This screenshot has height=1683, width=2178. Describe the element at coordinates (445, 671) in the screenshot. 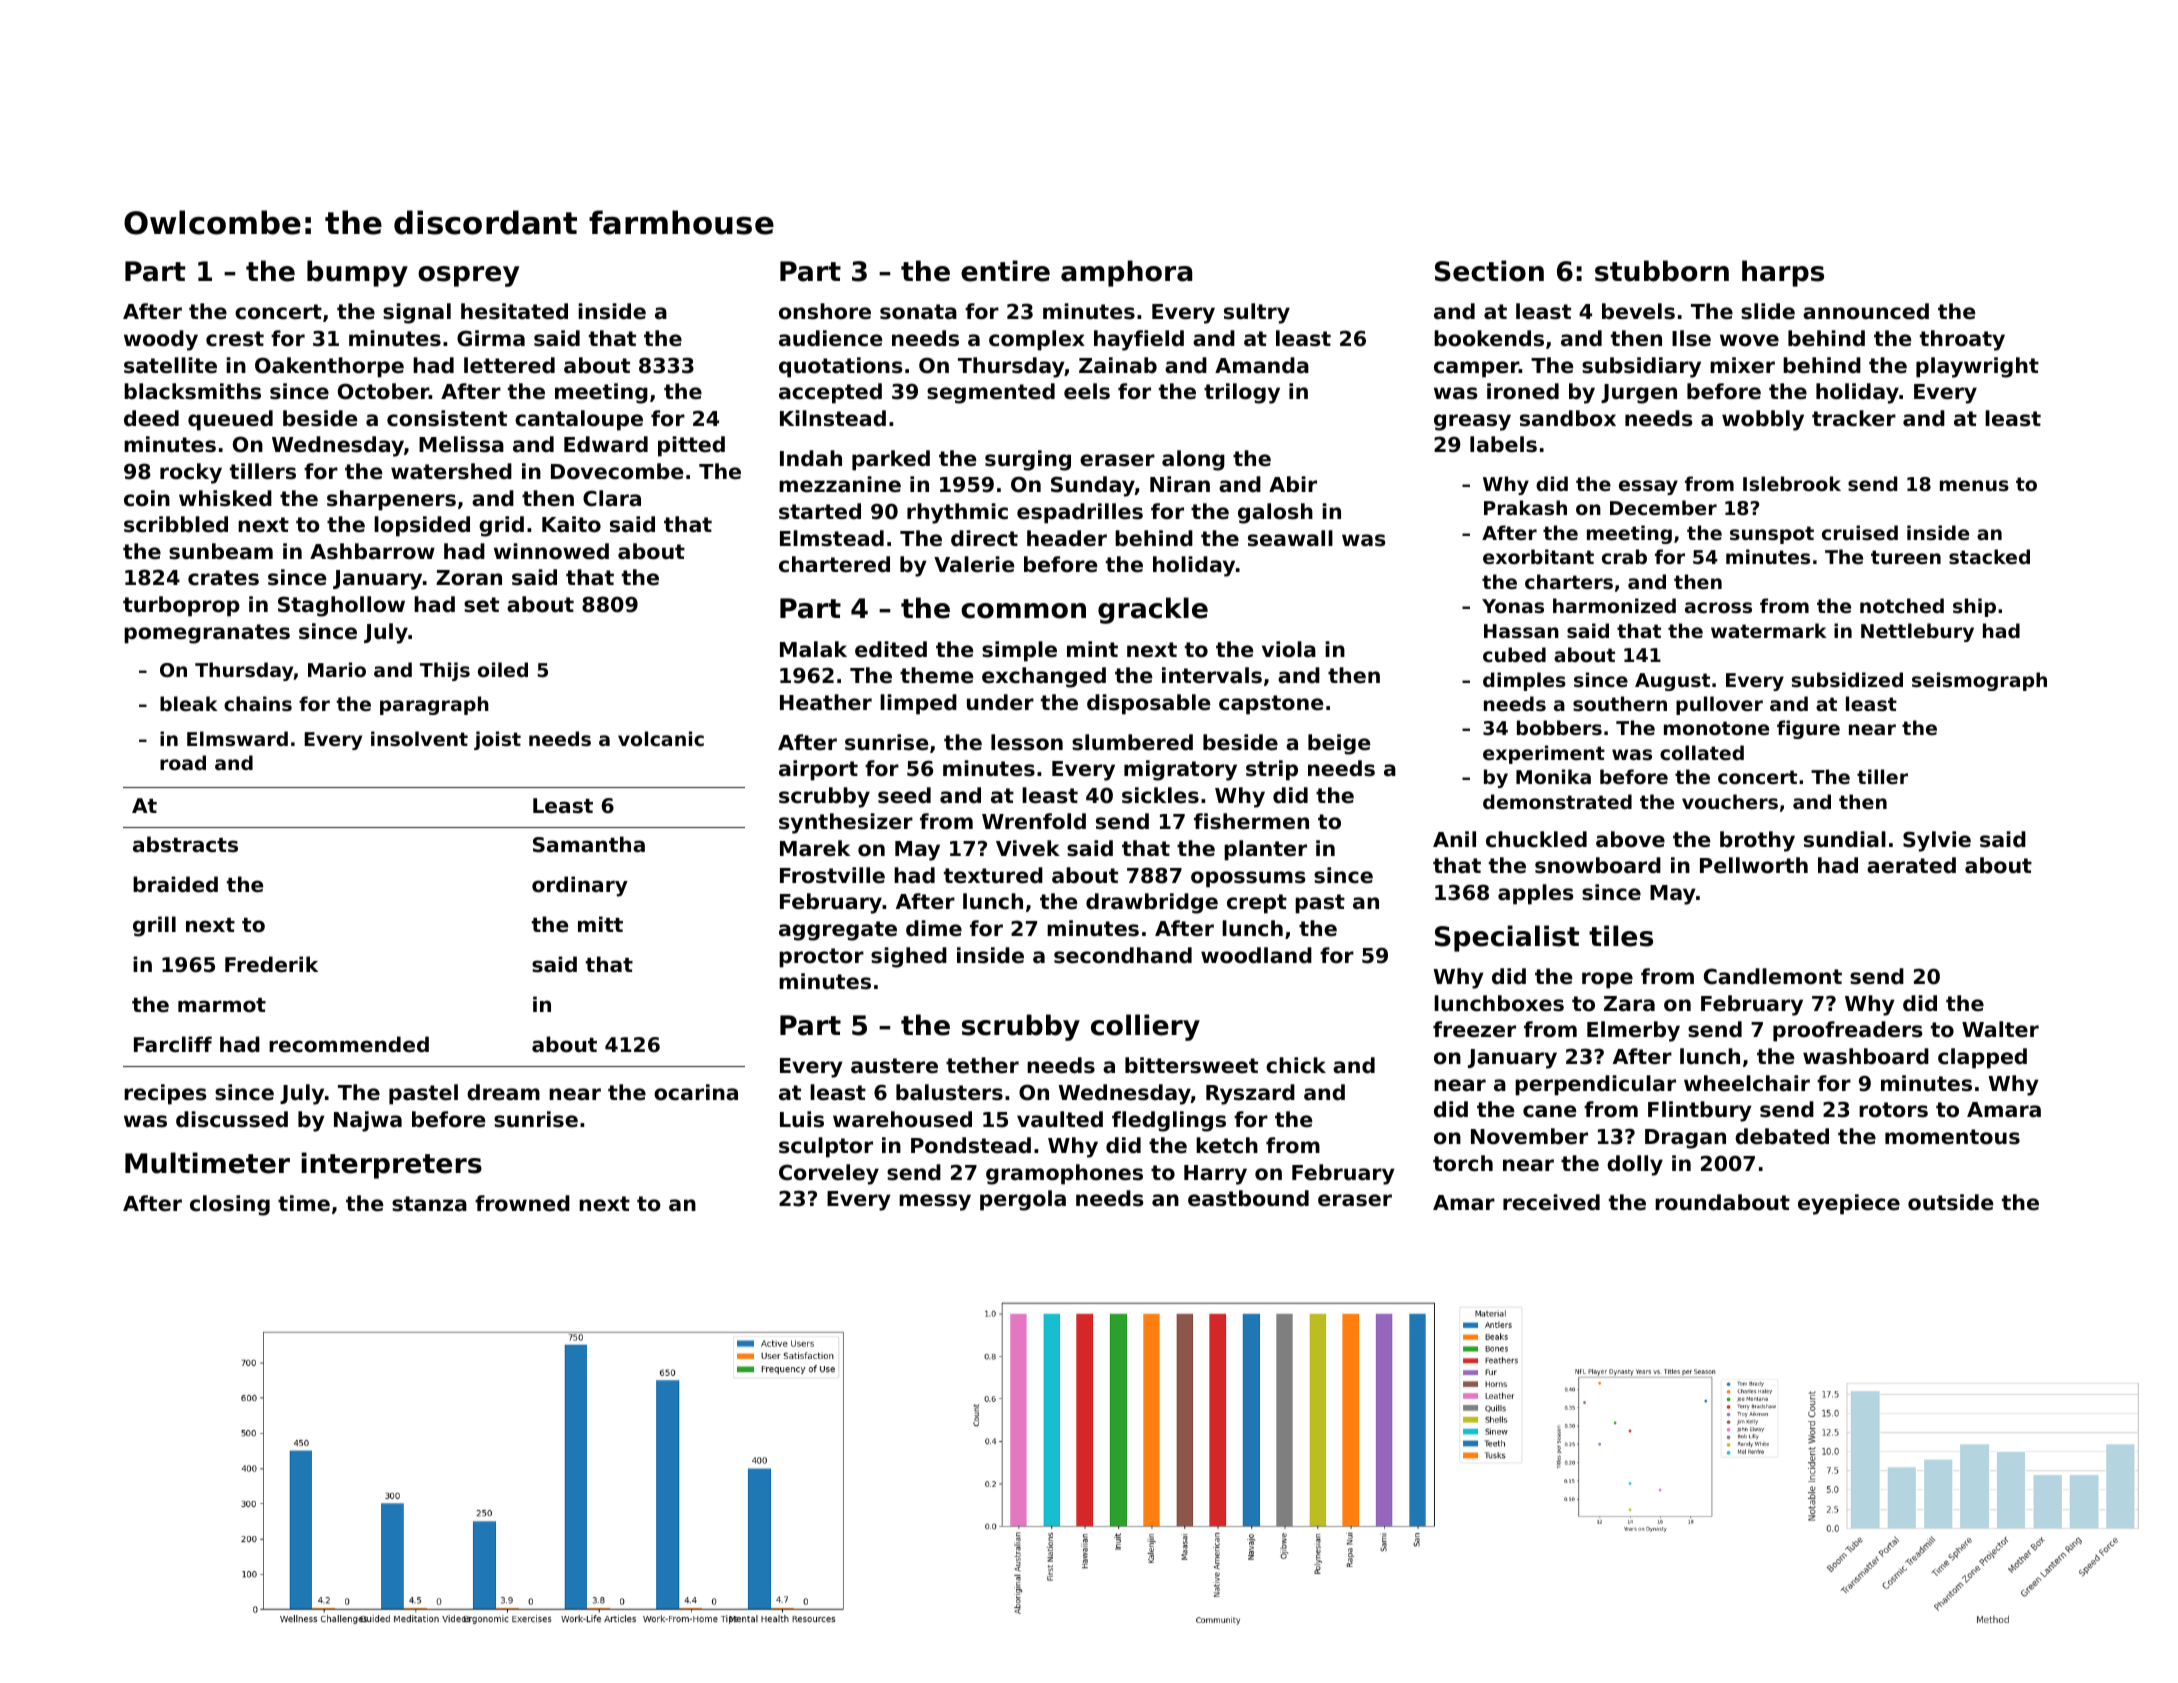

I see `Thijs` at that location.
